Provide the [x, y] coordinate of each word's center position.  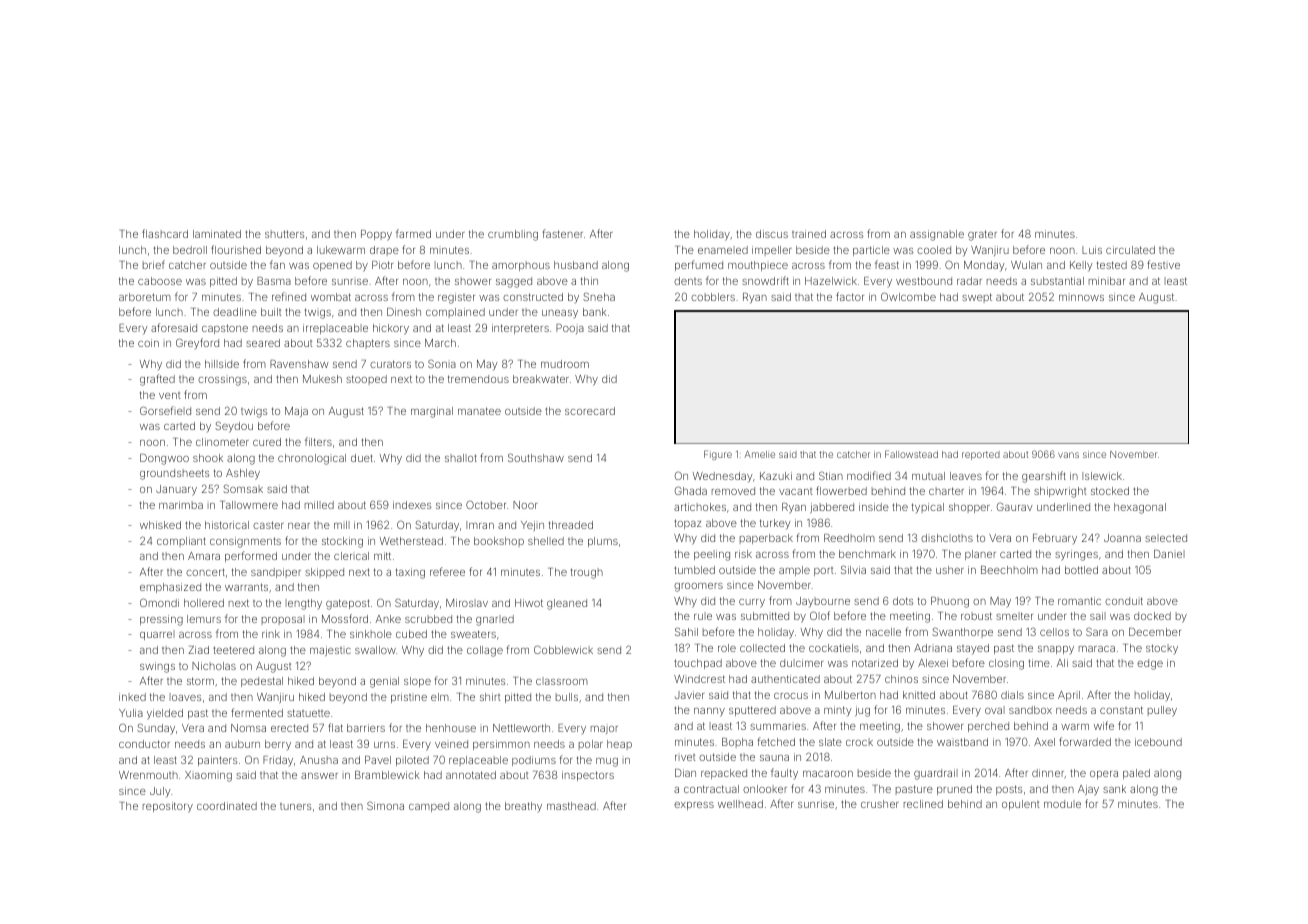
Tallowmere [249, 505]
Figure [718, 455]
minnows [1081, 298]
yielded [165, 714]
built [271, 312]
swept [977, 298]
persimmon [501, 745]
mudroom [565, 364]
